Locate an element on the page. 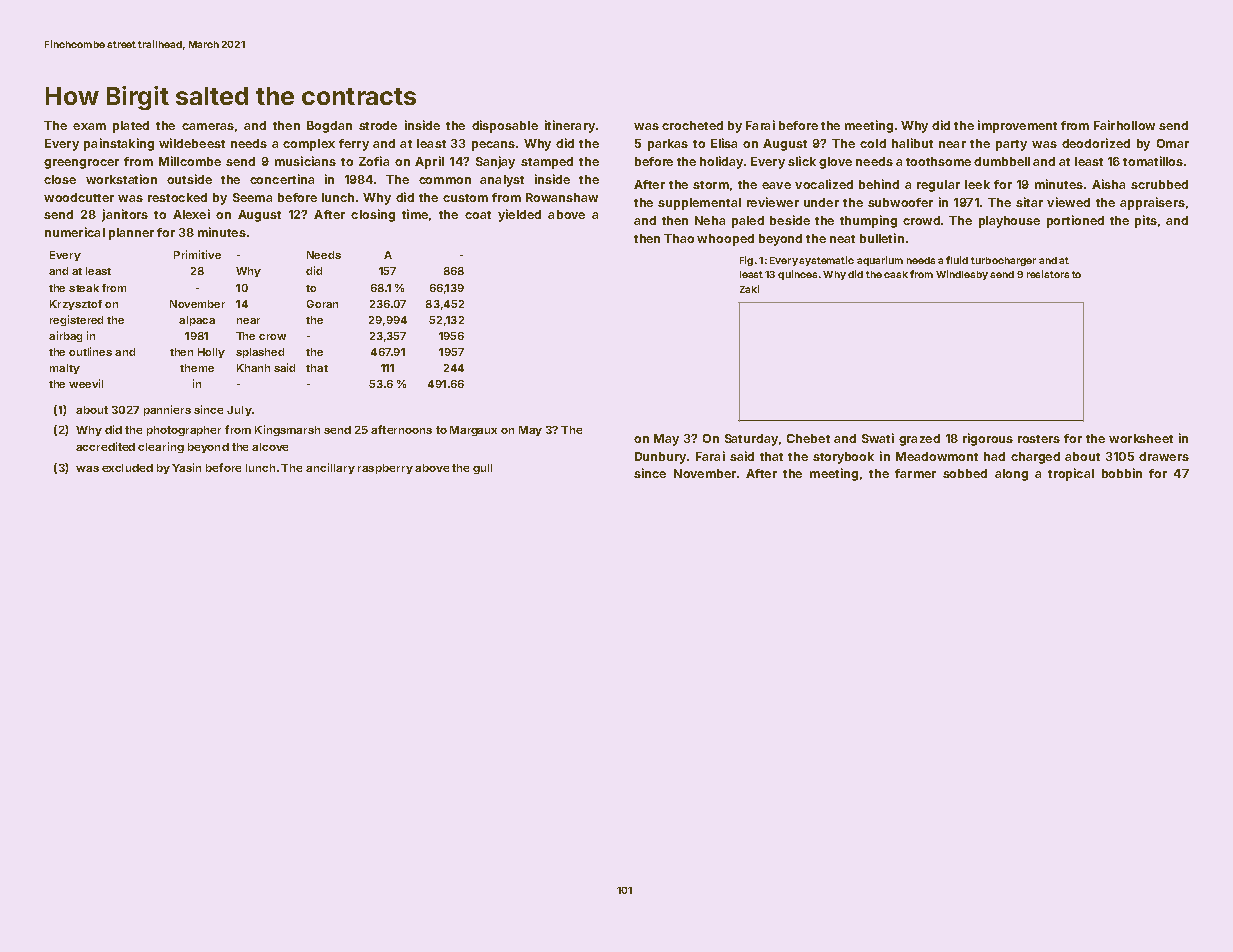 The width and height of the page is (1233, 952). Bogdan is located at coordinates (329, 127).
